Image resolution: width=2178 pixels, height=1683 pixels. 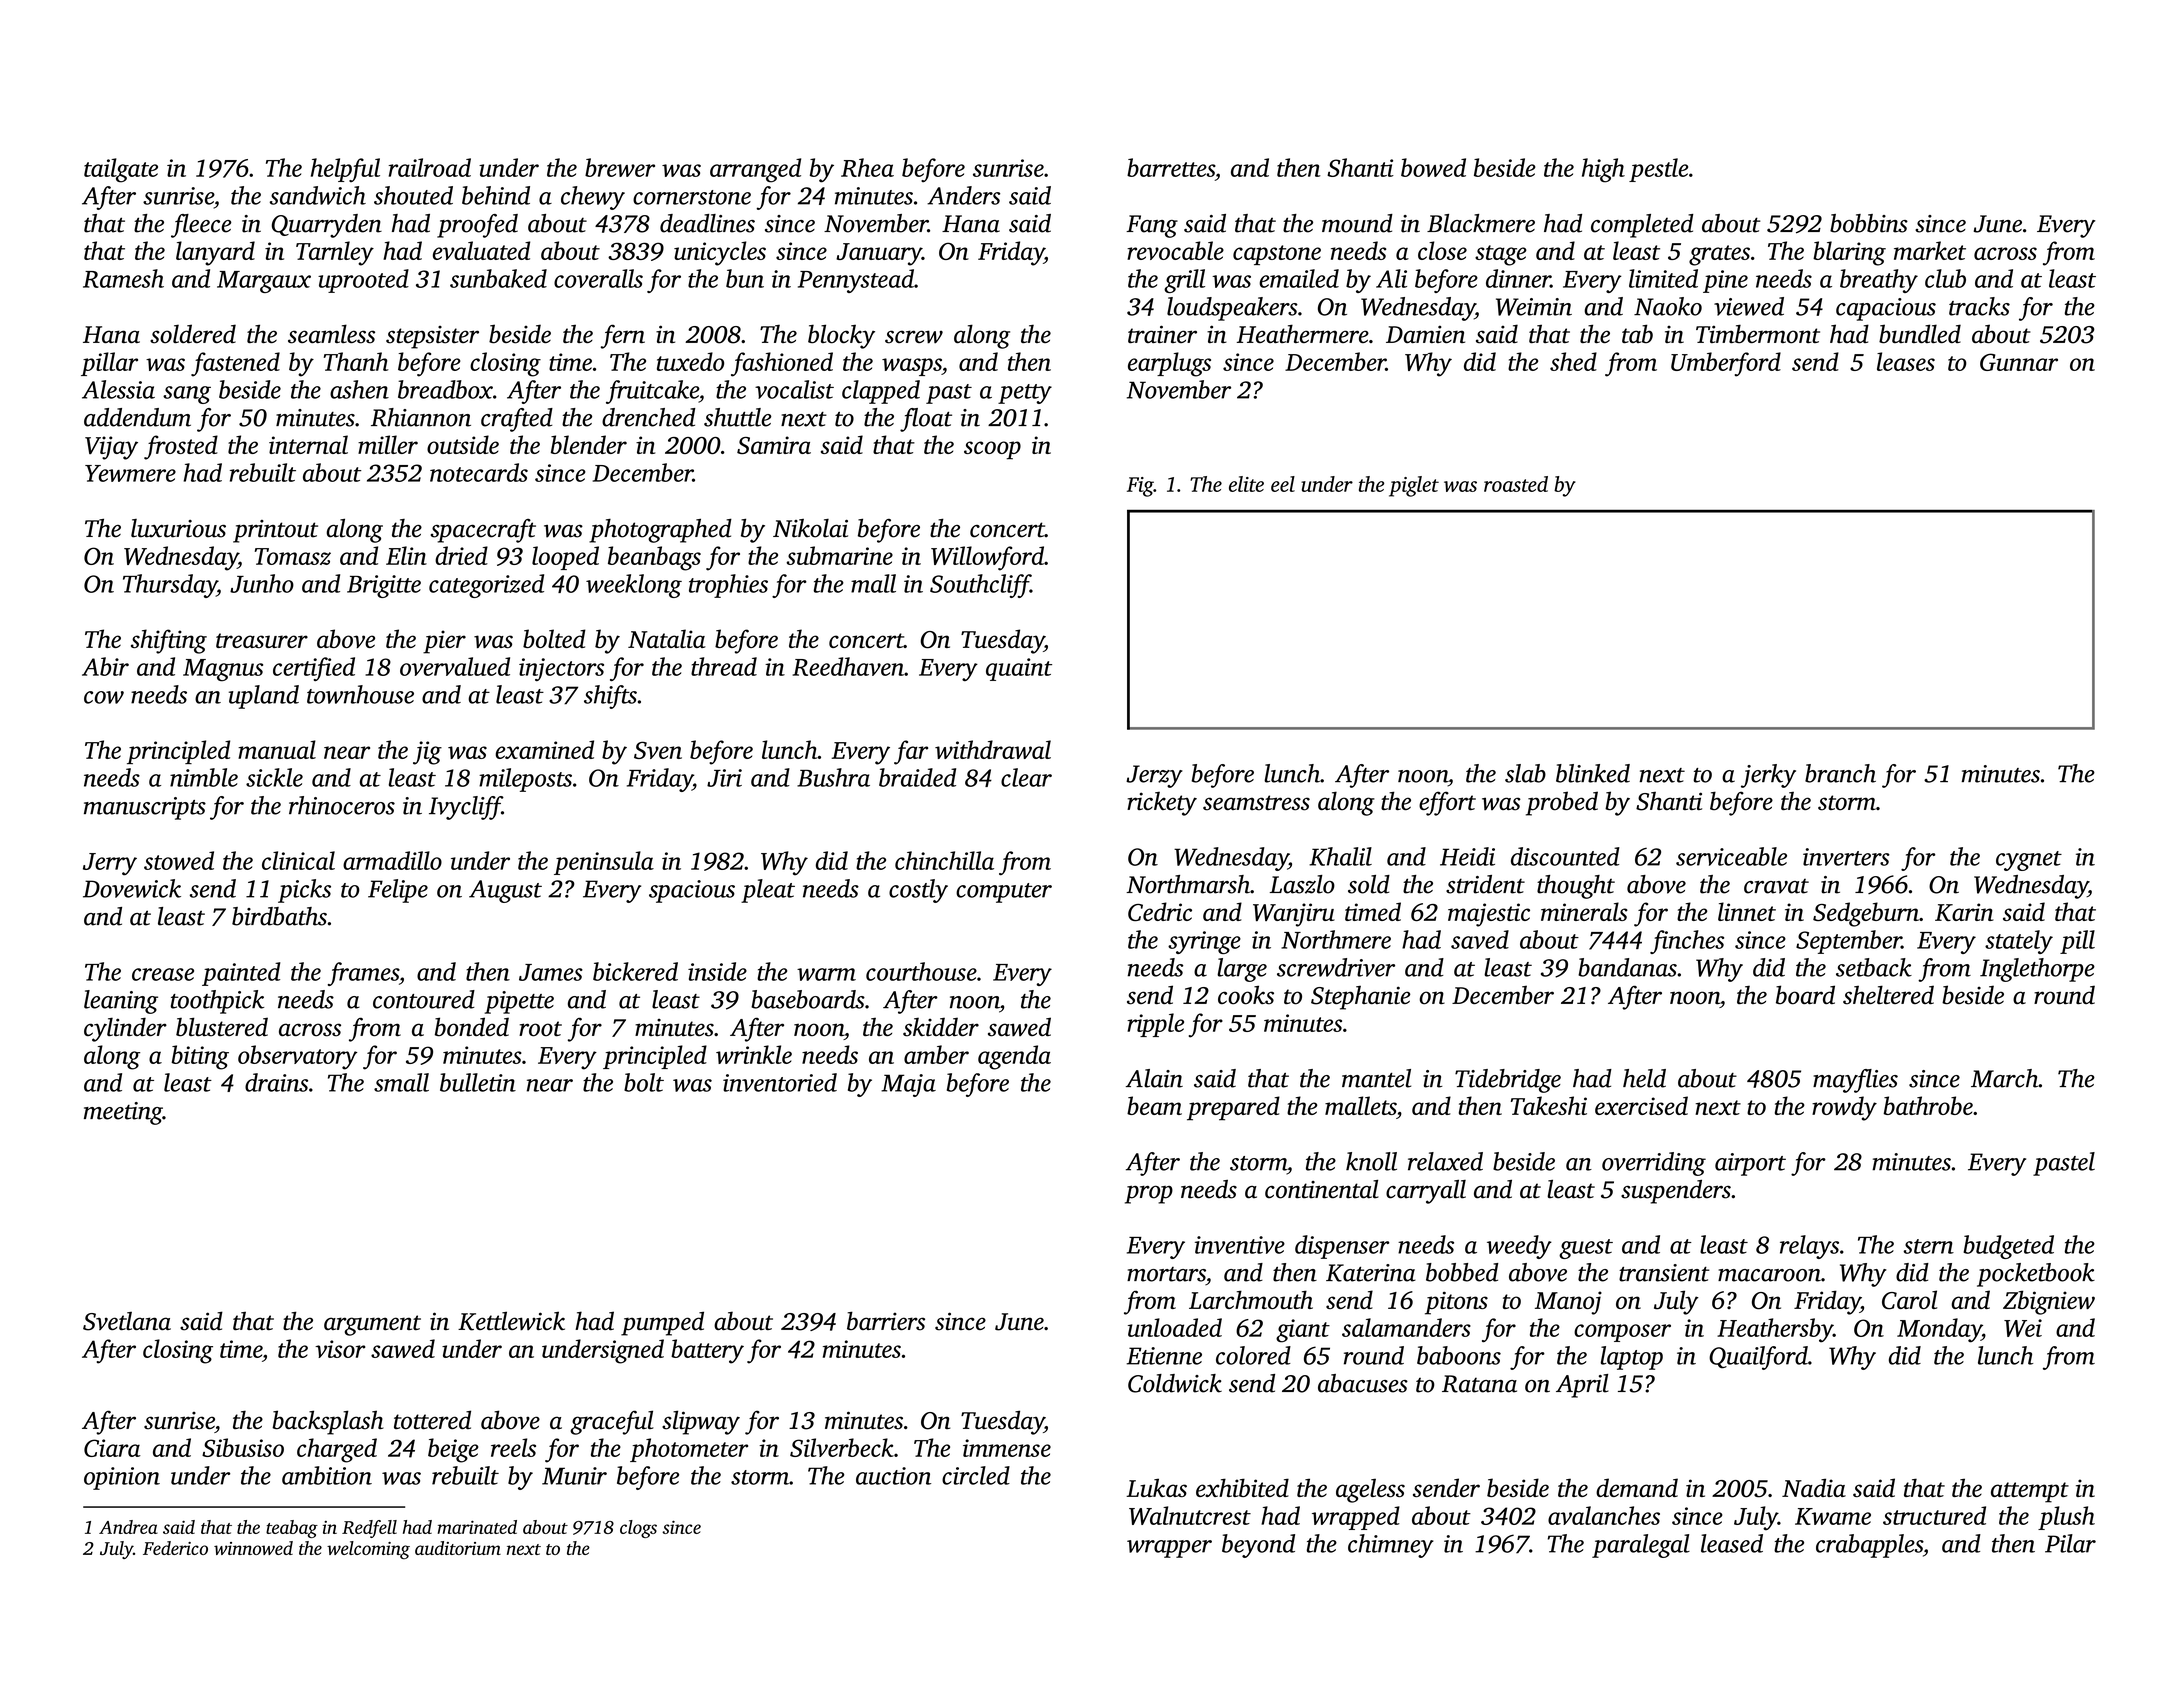 What do you see at coordinates (1641, 1546) in the page?
I see `paralegal` at bounding box center [1641, 1546].
